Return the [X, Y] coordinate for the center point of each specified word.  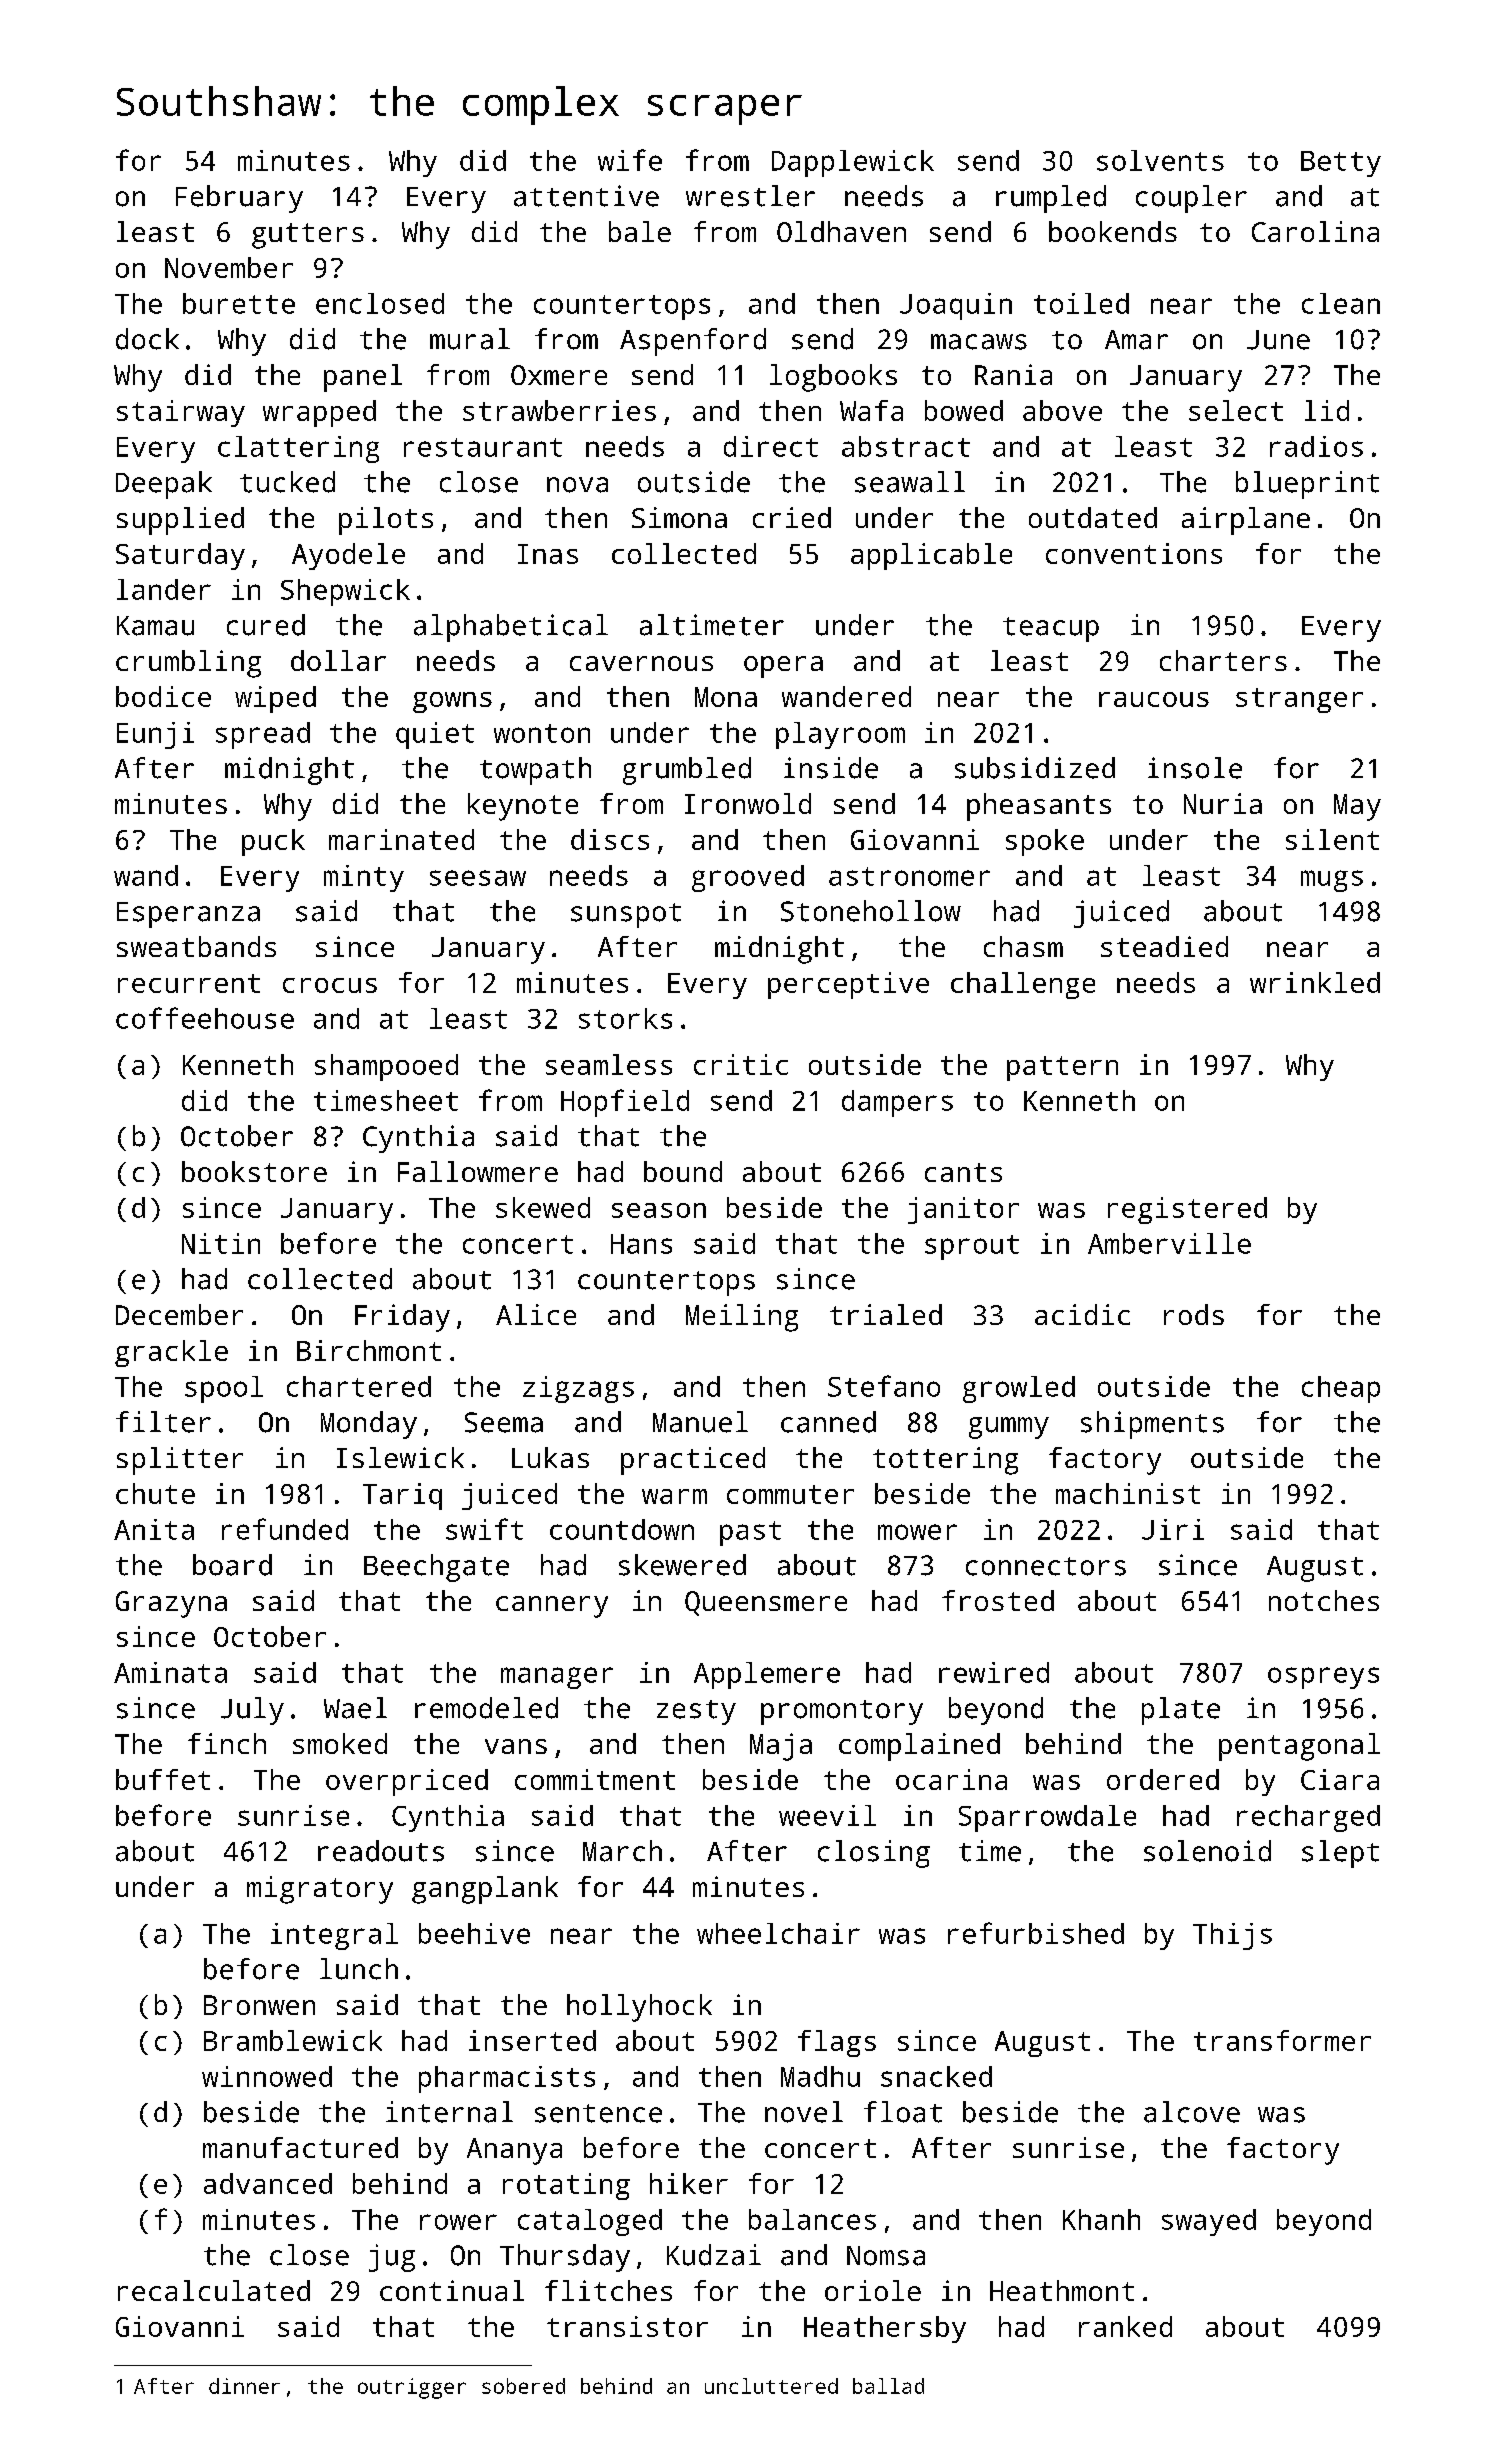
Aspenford [693, 342]
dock [147, 339]
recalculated [214, 2290]
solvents [1160, 160]
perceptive [848, 985]
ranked [1125, 2326]
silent [1332, 839]
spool [224, 1389]
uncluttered [771, 2386]
